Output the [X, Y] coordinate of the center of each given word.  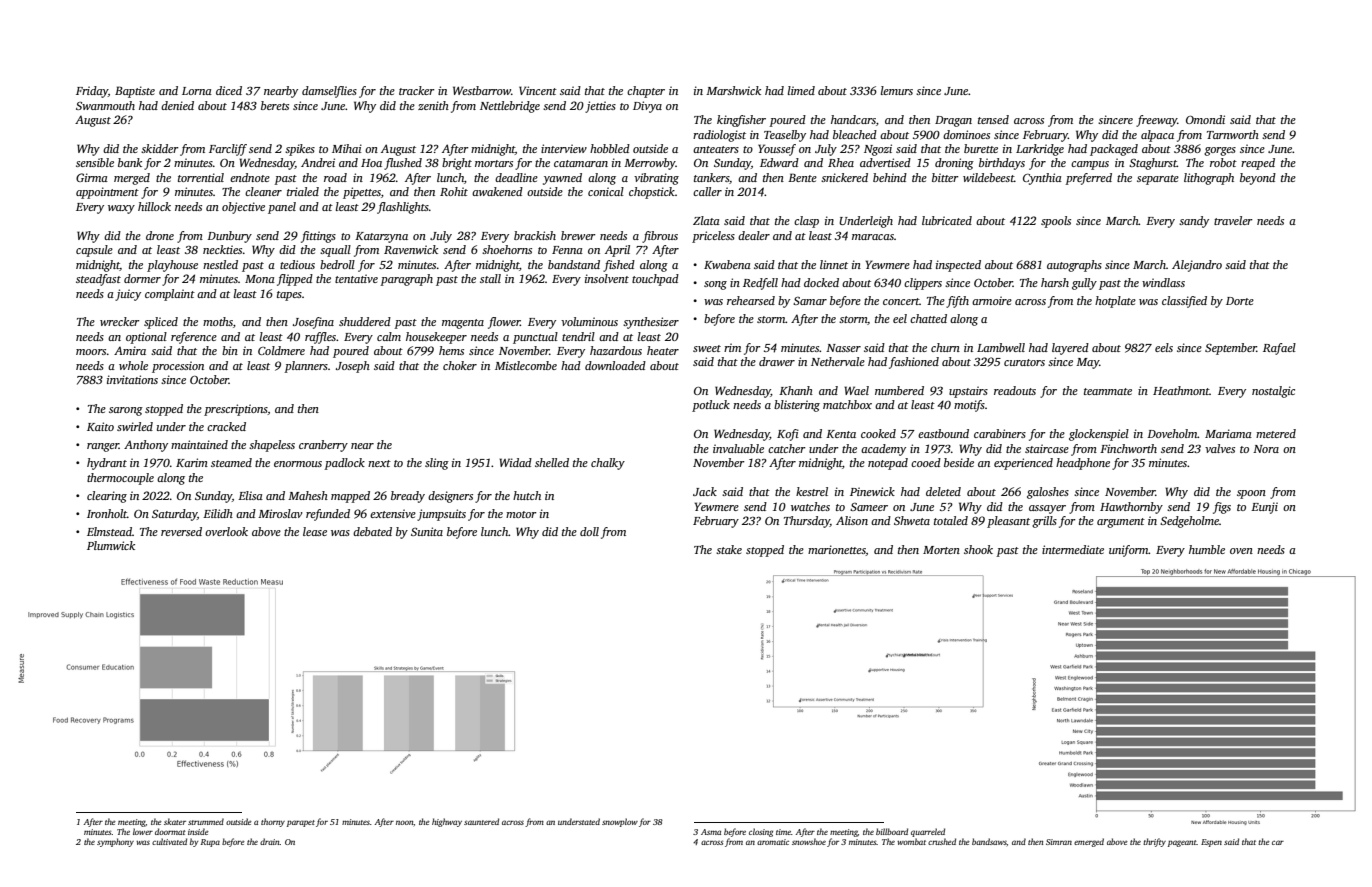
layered [1070, 349]
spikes [300, 150]
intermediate [1073, 549]
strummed [206, 821]
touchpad [655, 280]
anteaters [716, 149]
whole [133, 365]
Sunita [427, 531]
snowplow [620, 822]
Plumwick [111, 545]
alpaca [1157, 136]
